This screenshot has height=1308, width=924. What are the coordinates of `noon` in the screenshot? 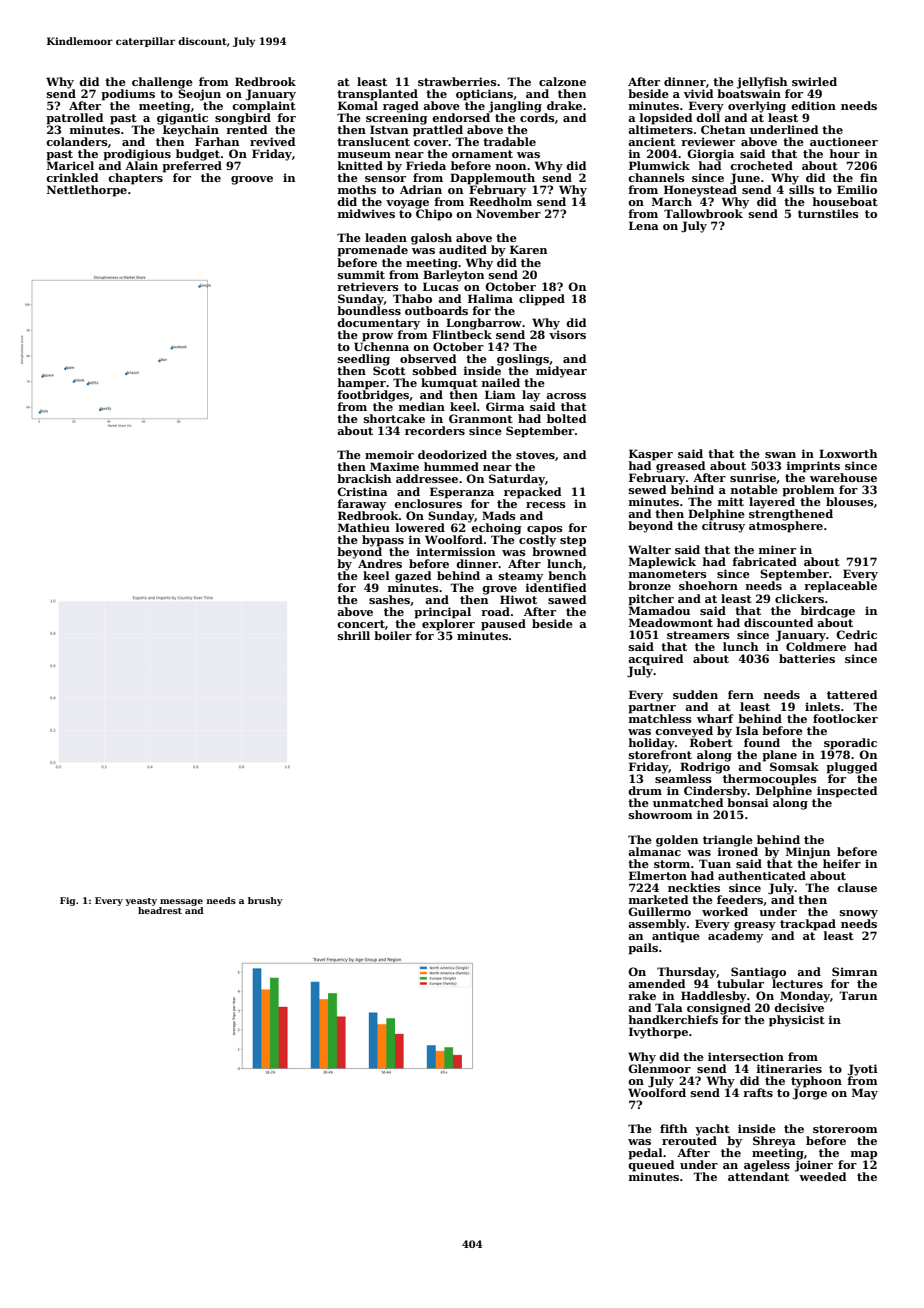 It's located at (511, 167).
